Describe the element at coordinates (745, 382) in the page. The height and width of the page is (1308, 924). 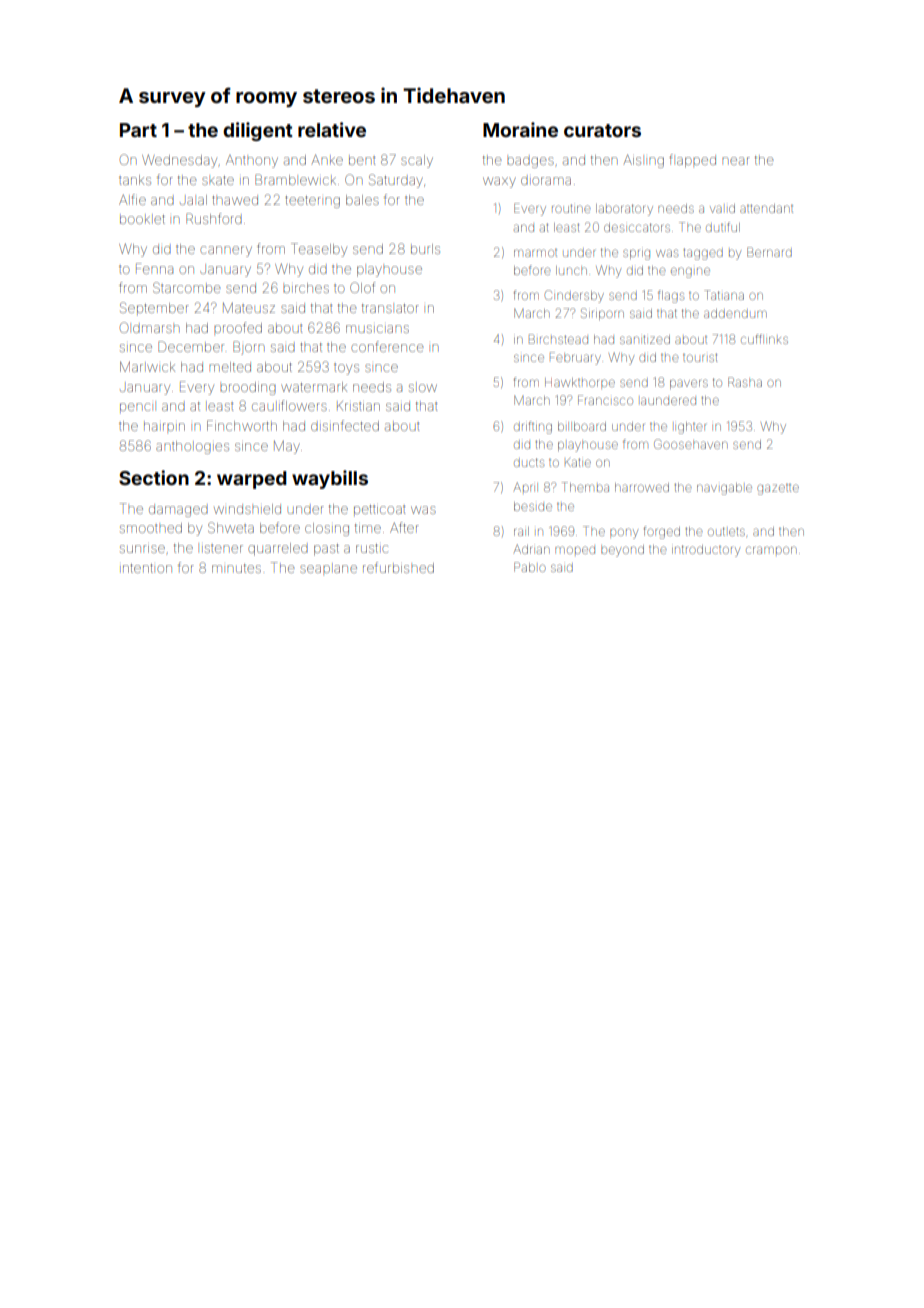
I see `Rasha` at that location.
